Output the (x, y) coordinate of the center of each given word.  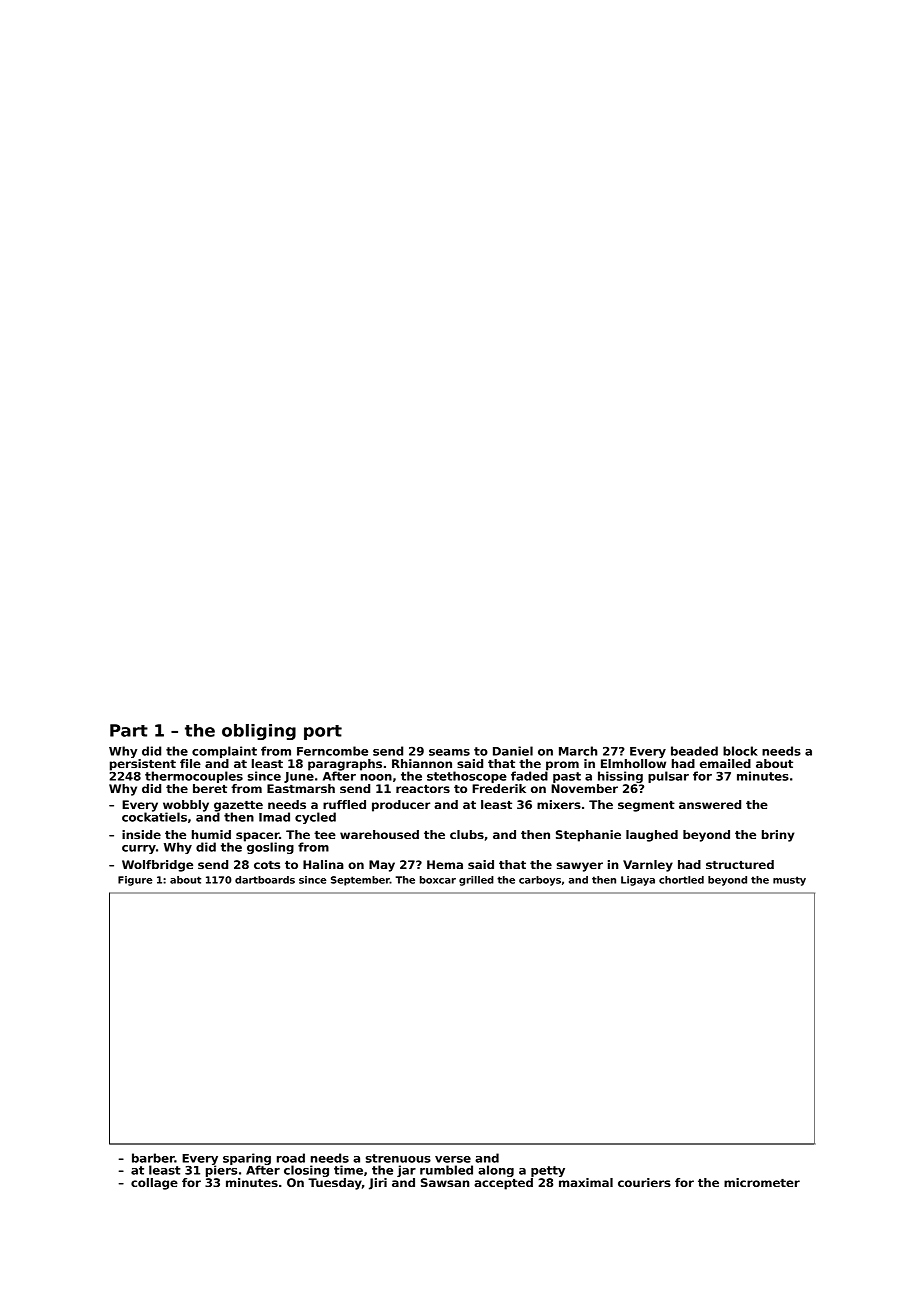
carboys (540, 881)
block (740, 751)
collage (154, 1184)
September (360, 881)
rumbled (446, 1170)
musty (789, 881)
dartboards (265, 880)
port (323, 732)
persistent (143, 765)
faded (529, 776)
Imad (274, 817)
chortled (681, 880)
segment (646, 806)
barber (153, 1158)
